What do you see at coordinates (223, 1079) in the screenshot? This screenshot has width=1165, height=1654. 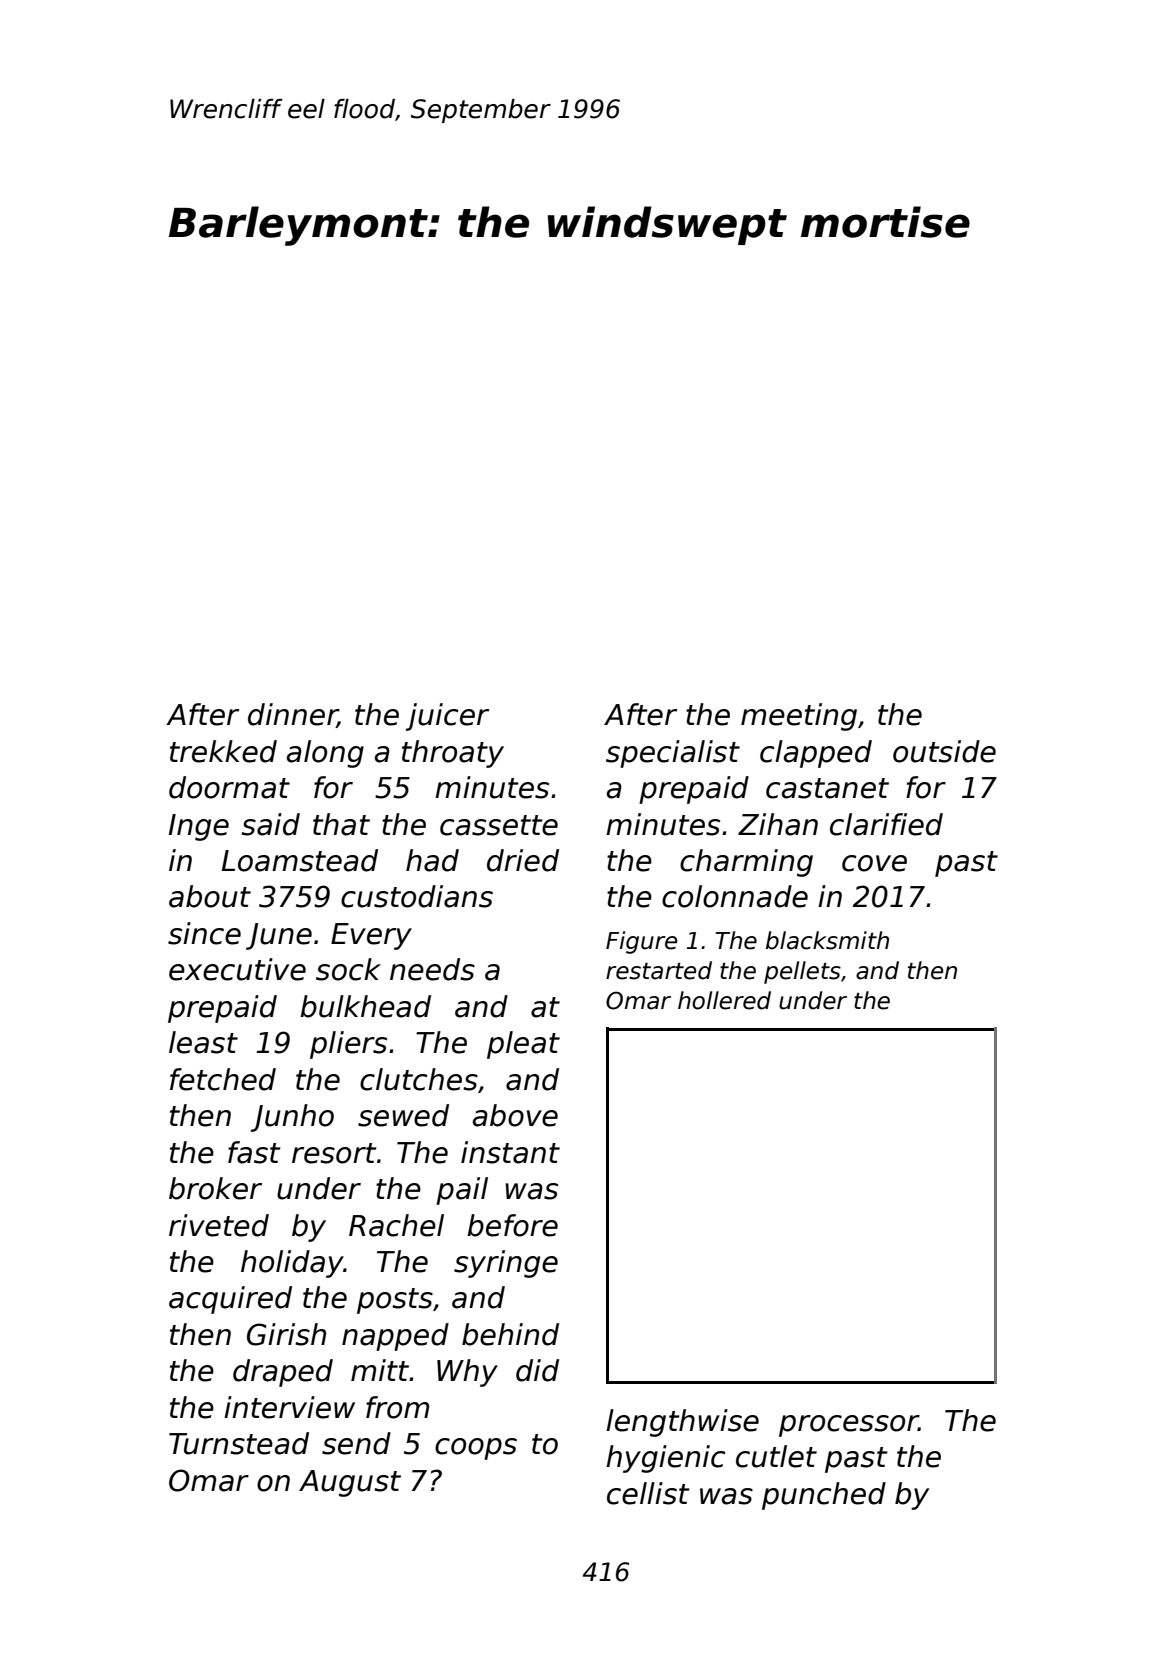 I see `fetched` at bounding box center [223, 1079].
